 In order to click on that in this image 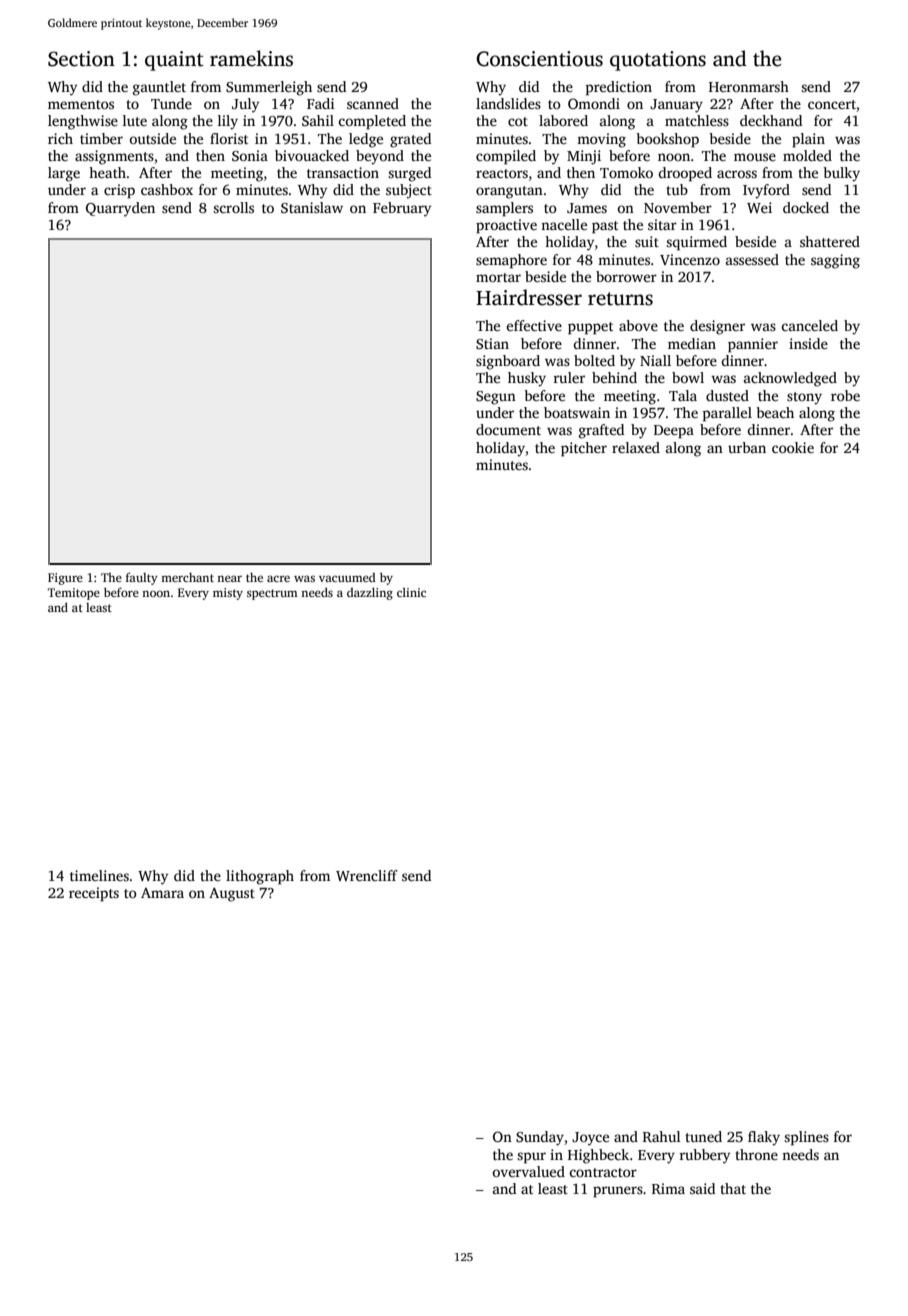, I will do `click(733, 1188)`.
